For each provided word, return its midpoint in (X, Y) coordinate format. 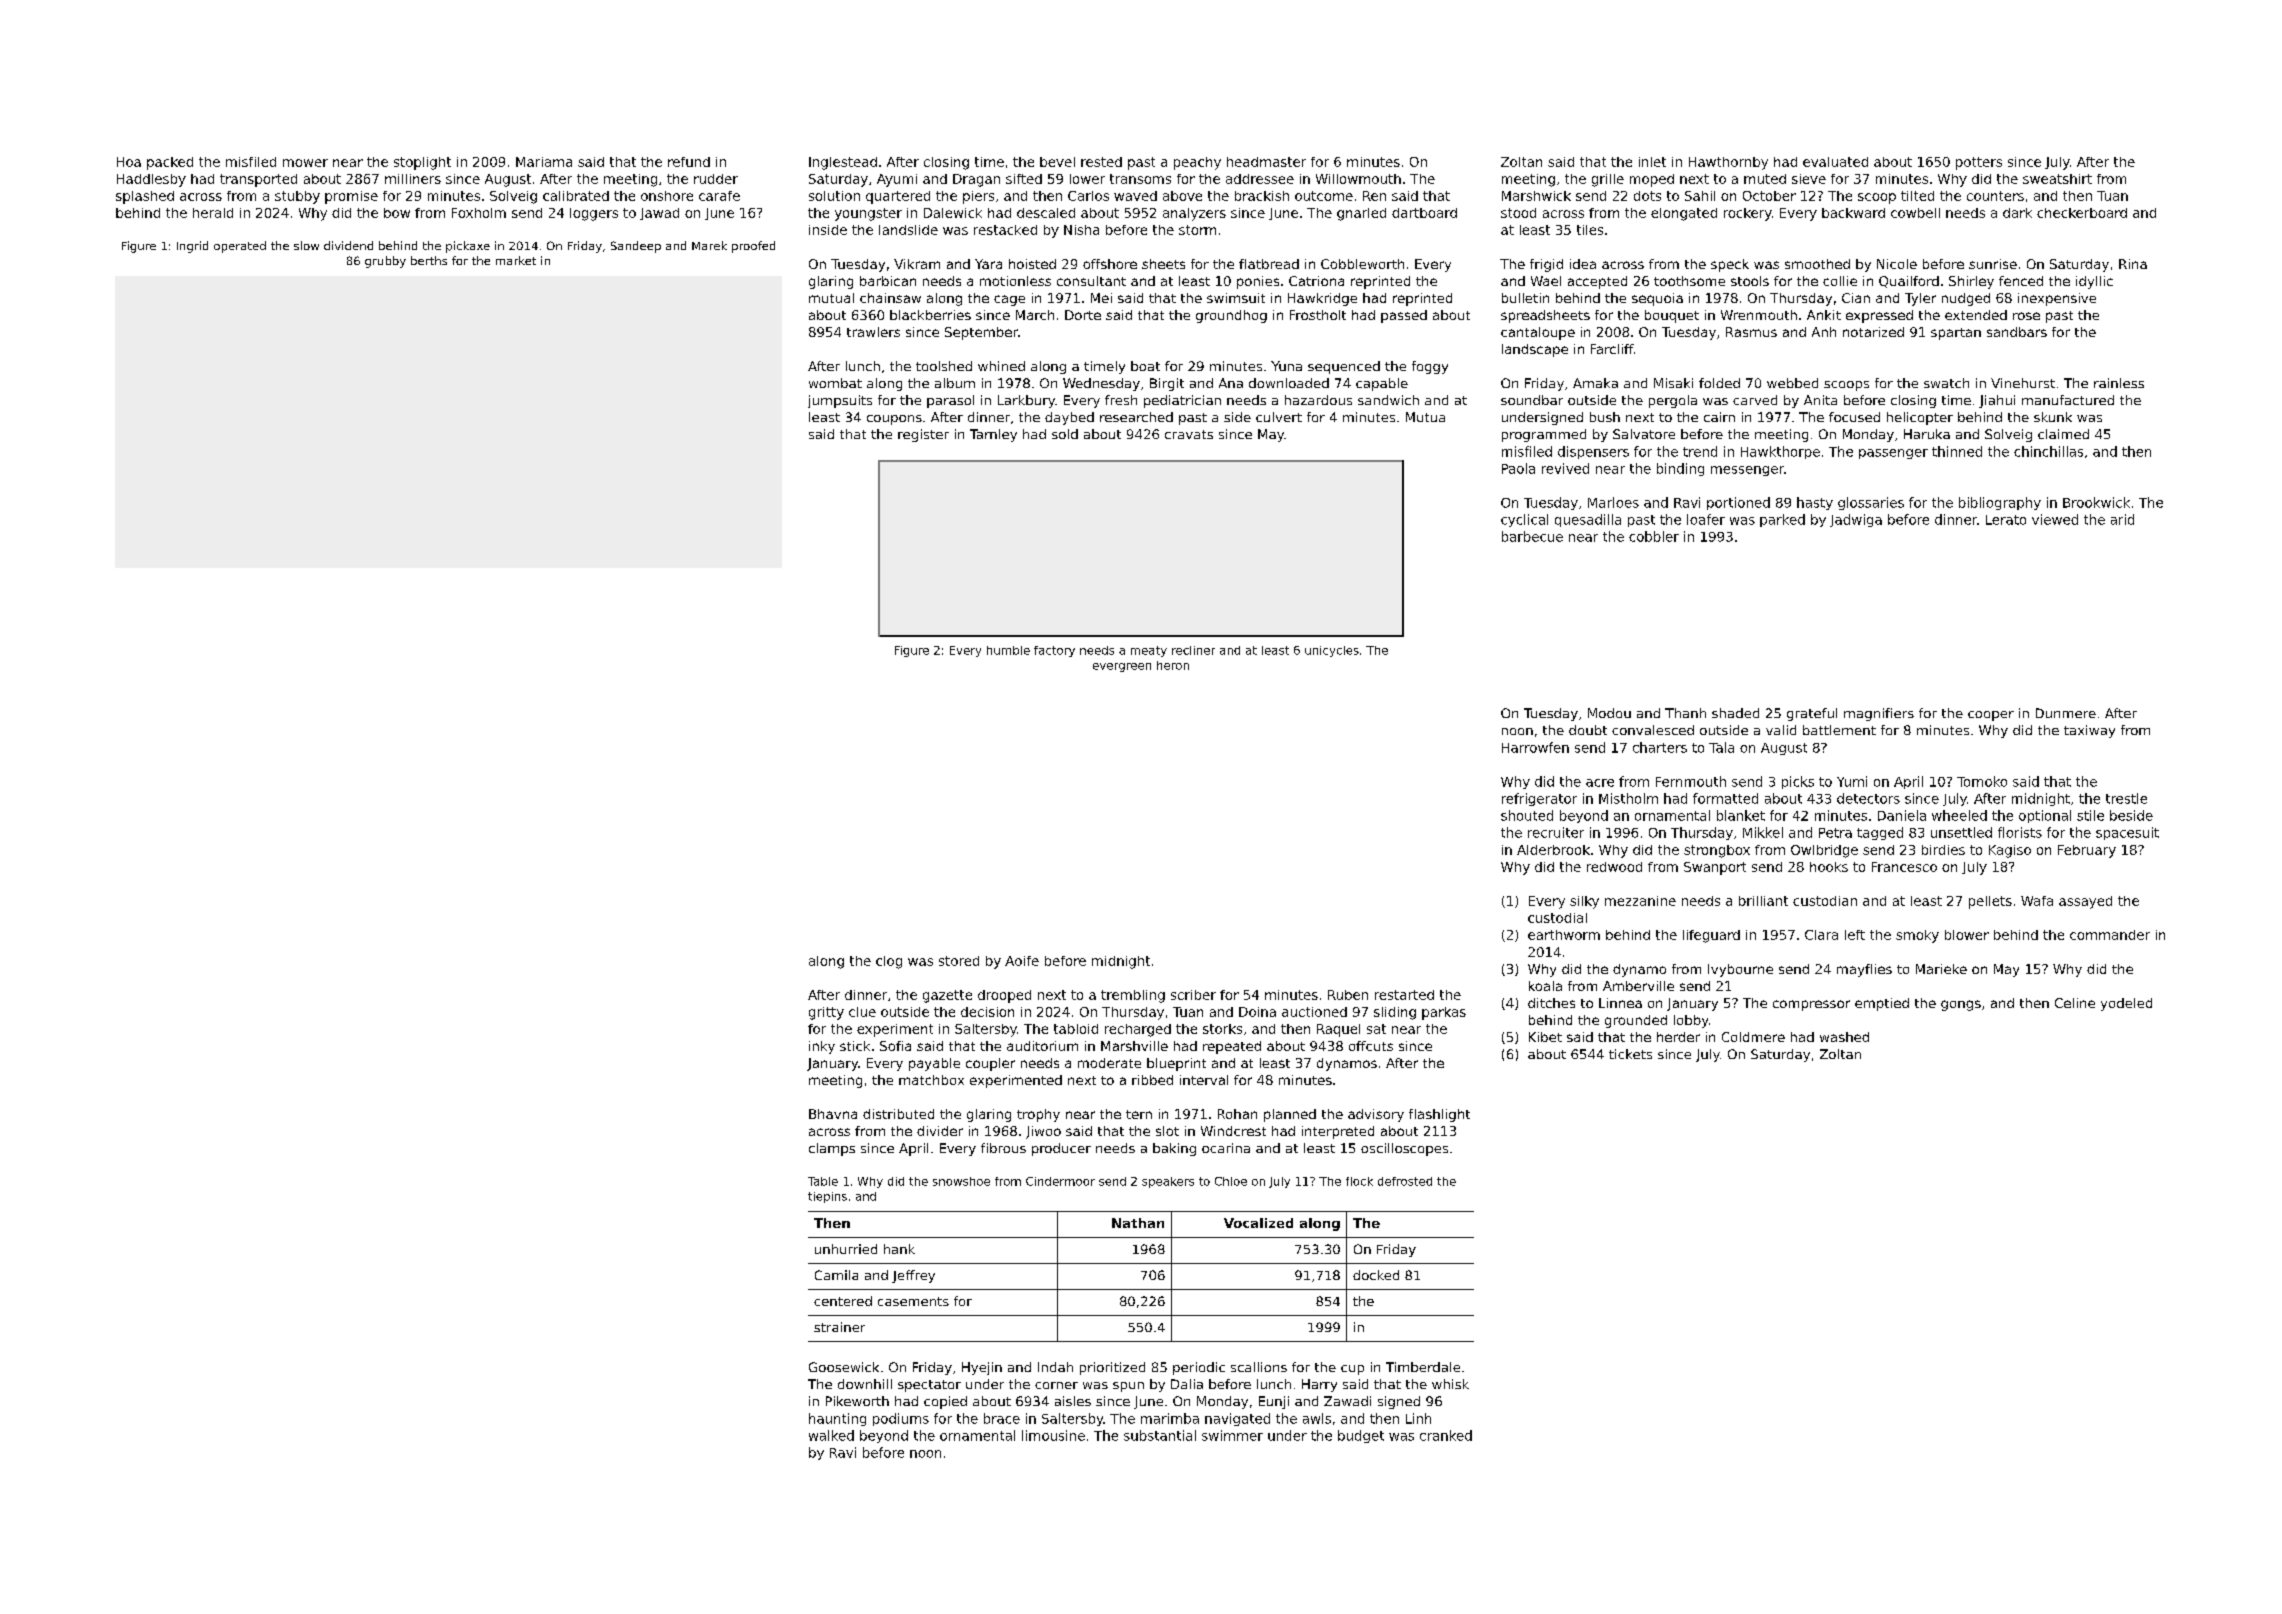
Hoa (129, 162)
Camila (836, 1275)
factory (1054, 651)
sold (1065, 434)
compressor (1811, 1005)
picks (1798, 782)
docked (1376, 1275)
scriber (1193, 995)
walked (831, 1435)
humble (1008, 650)
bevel (1057, 162)
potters (1979, 163)
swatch (1946, 383)
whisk (1450, 1384)
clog (889, 962)
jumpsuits (840, 401)
